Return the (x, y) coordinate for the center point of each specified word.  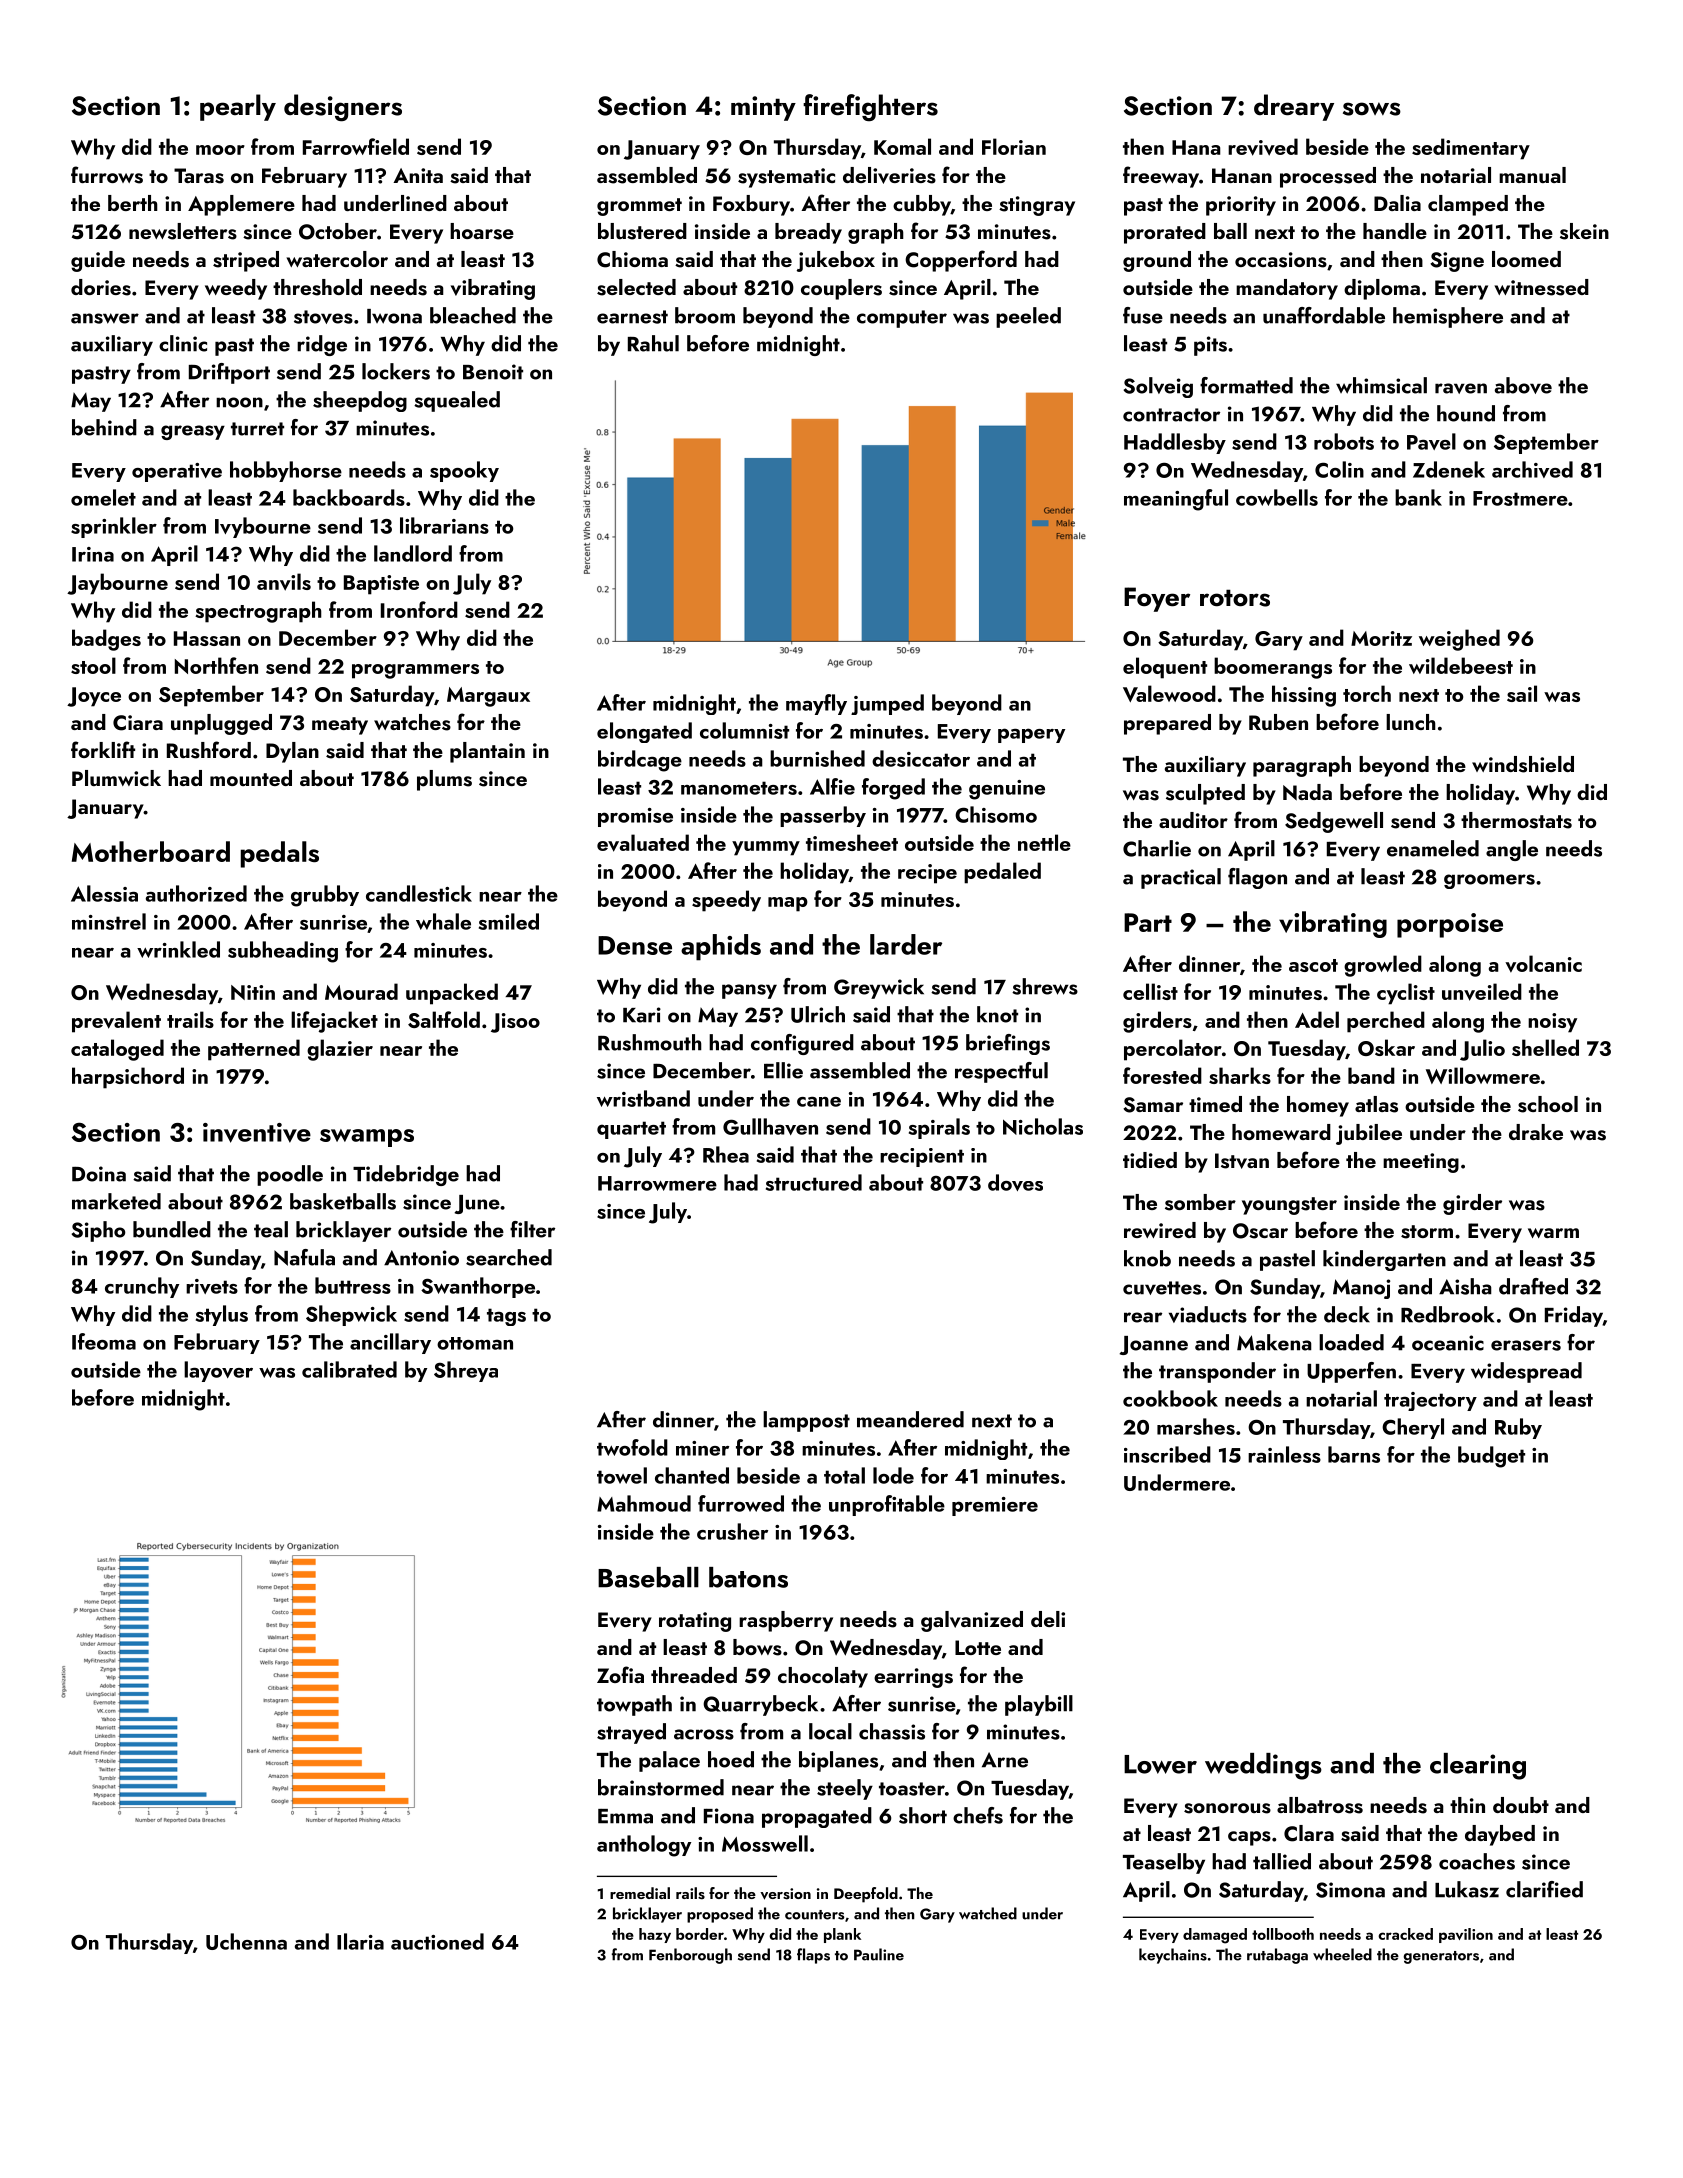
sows (1372, 109)
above (1523, 385)
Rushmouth (650, 1042)
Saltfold (444, 1019)
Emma (625, 1816)
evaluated (643, 843)
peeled (1028, 317)
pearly (238, 107)
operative (177, 472)
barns (1354, 1454)
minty (763, 108)
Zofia (620, 1674)
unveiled (1482, 992)
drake (1536, 1132)
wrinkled (178, 949)
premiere (995, 1506)
